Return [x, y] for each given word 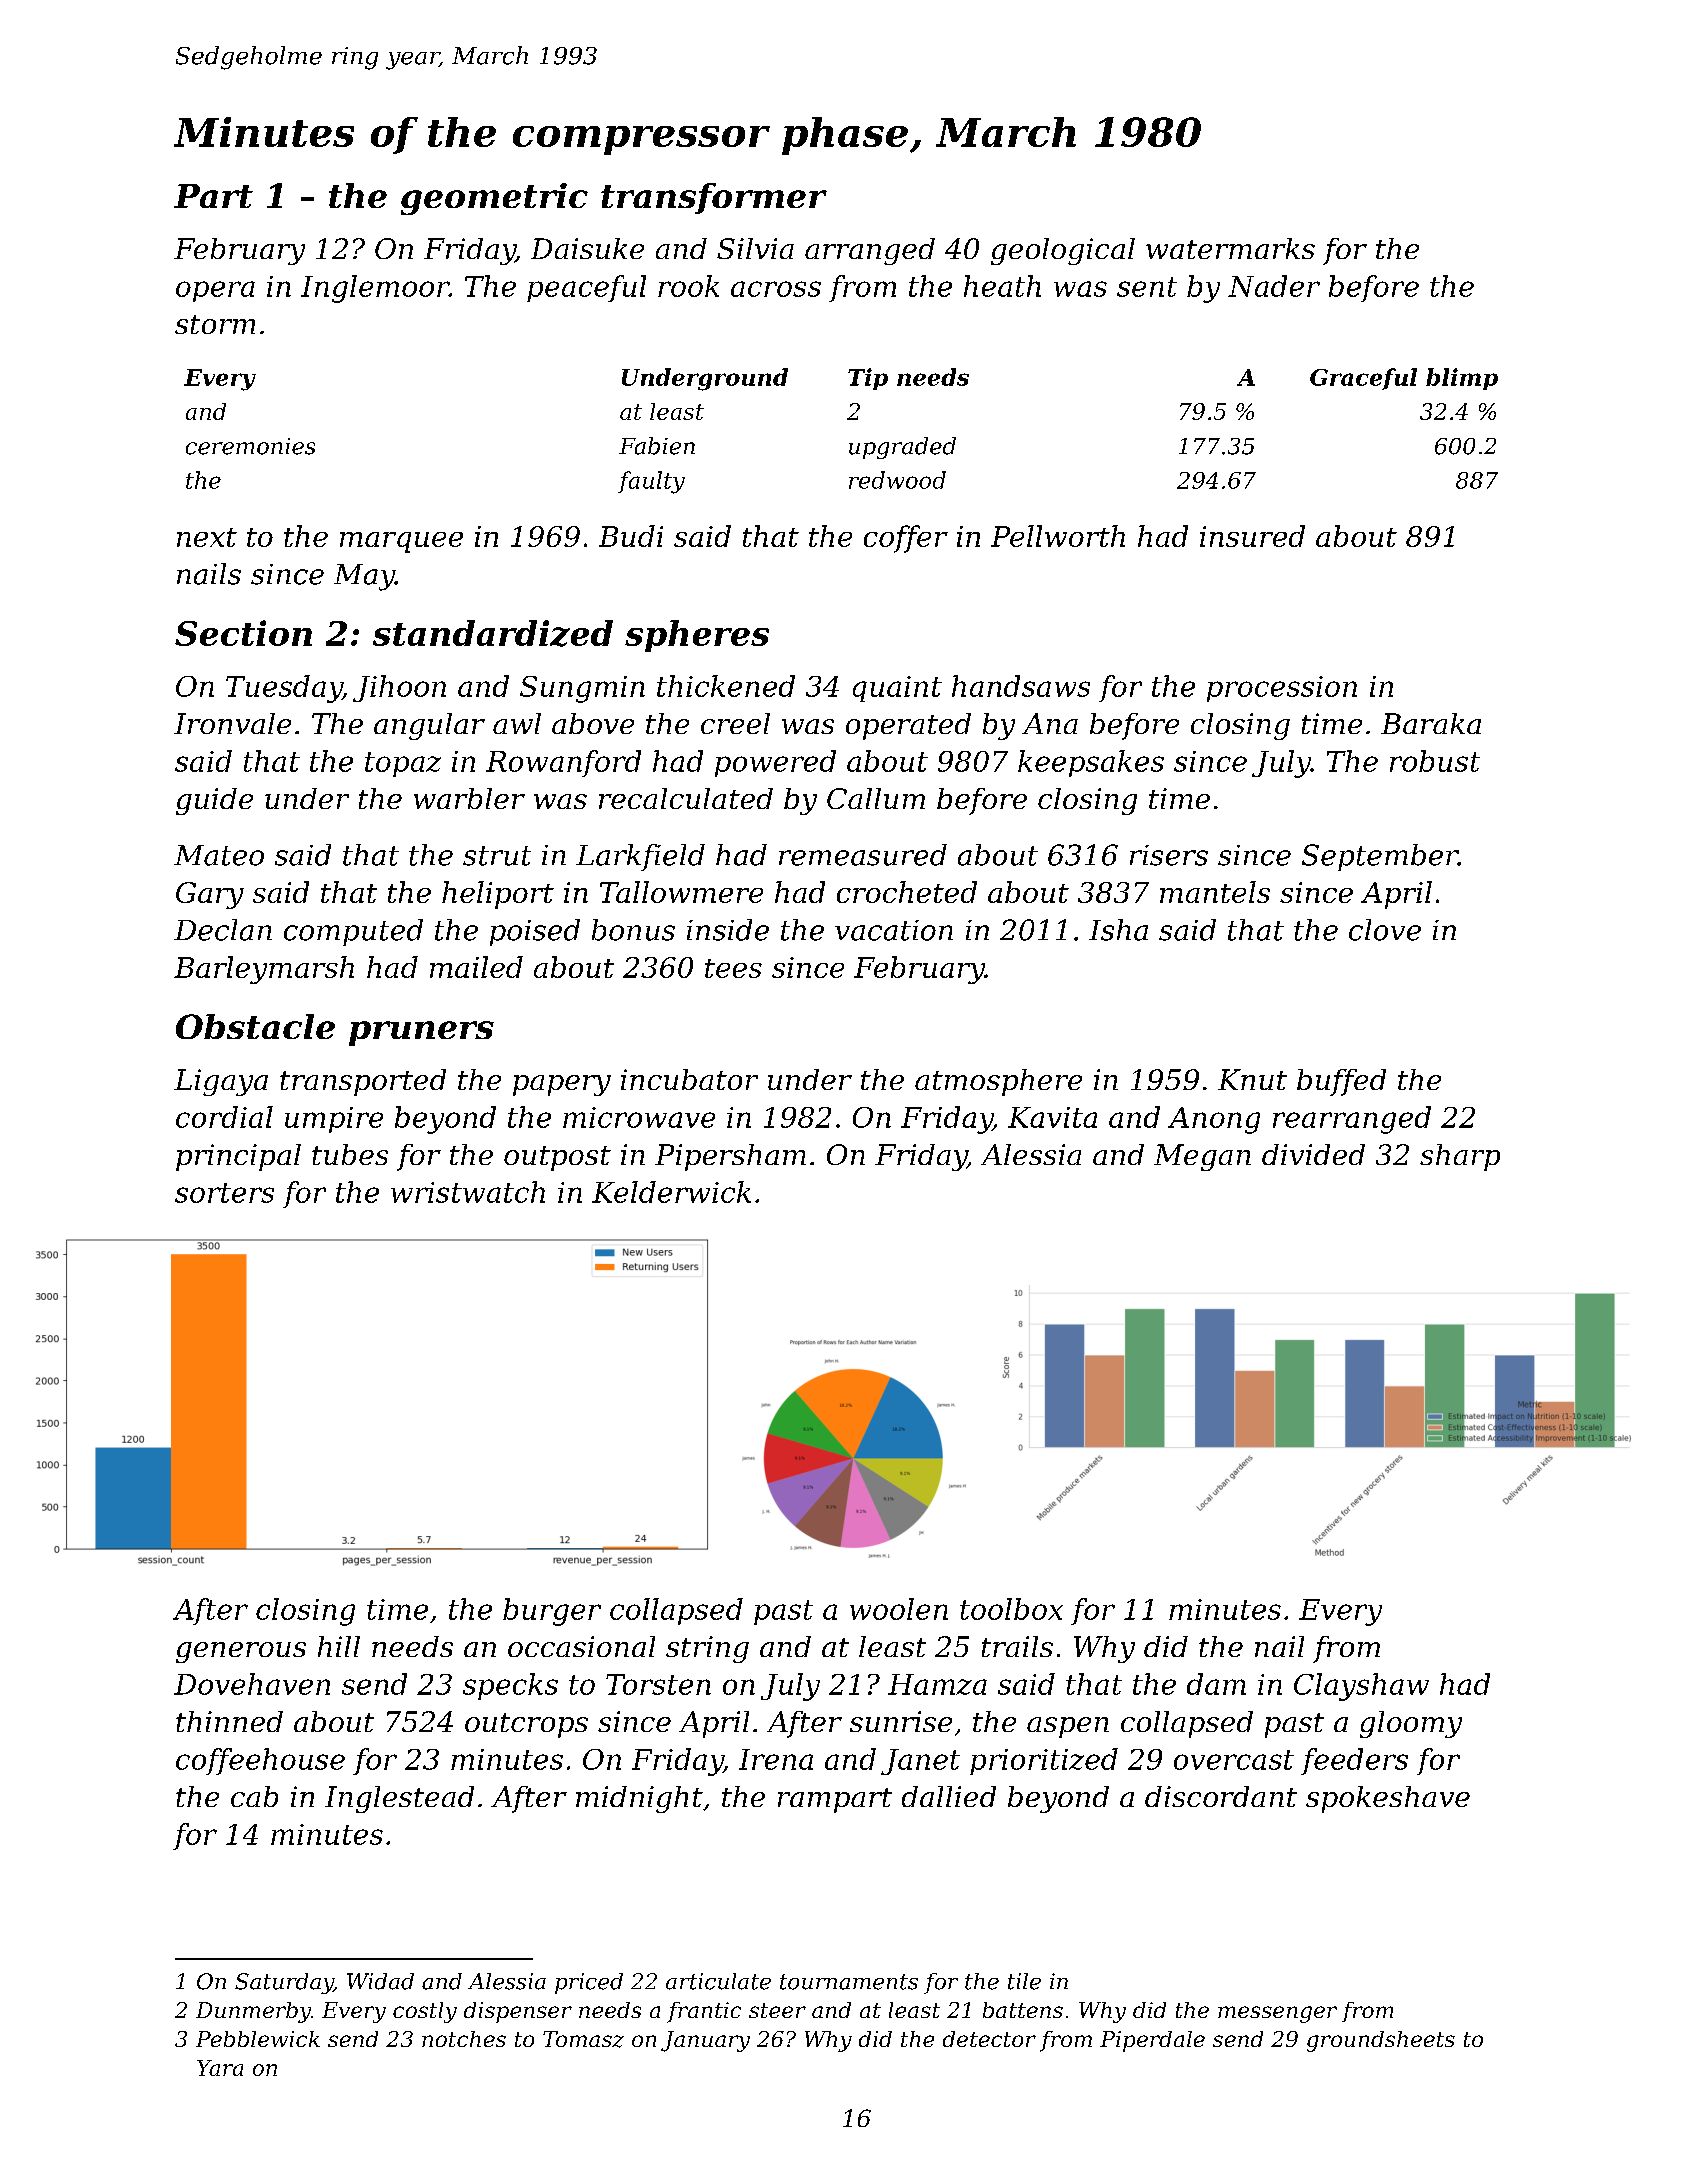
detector [989, 2039]
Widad [380, 1981]
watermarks [1230, 248]
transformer [714, 198]
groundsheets [1381, 2041]
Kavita [1052, 1117]
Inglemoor [375, 289]
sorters [224, 1193]
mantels [1215, 892]
